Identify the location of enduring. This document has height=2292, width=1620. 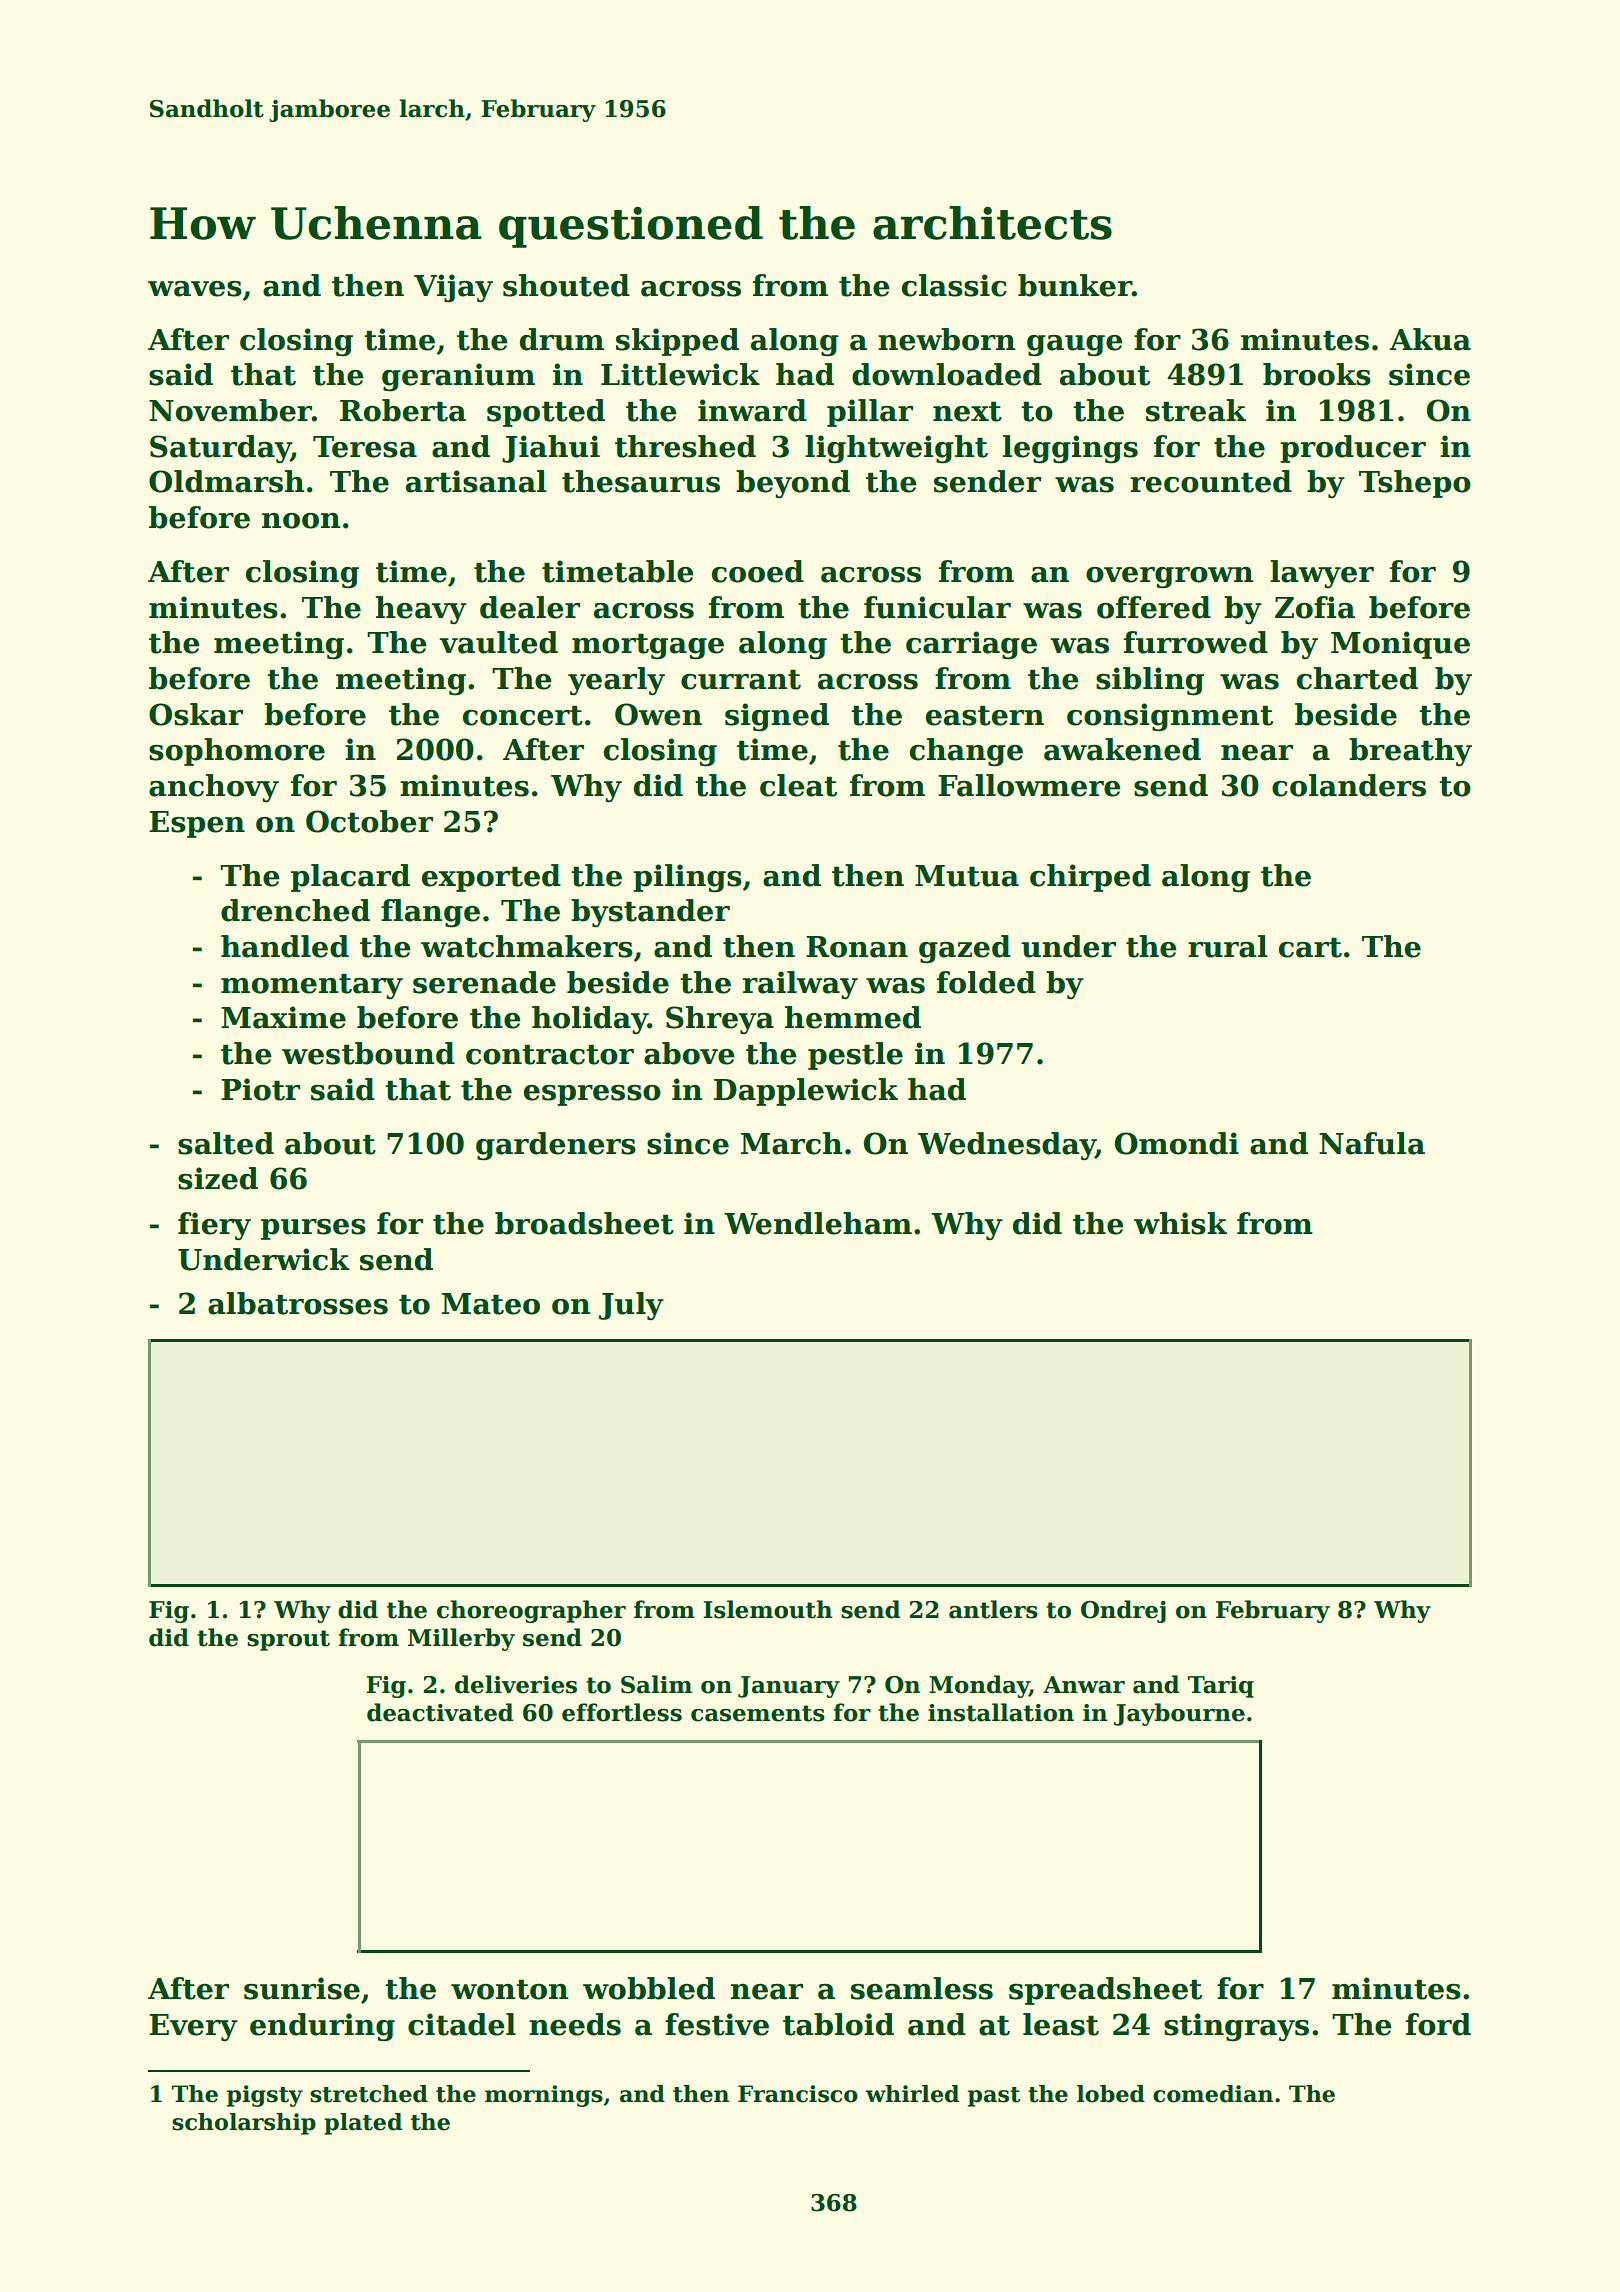
(322, 2027).
